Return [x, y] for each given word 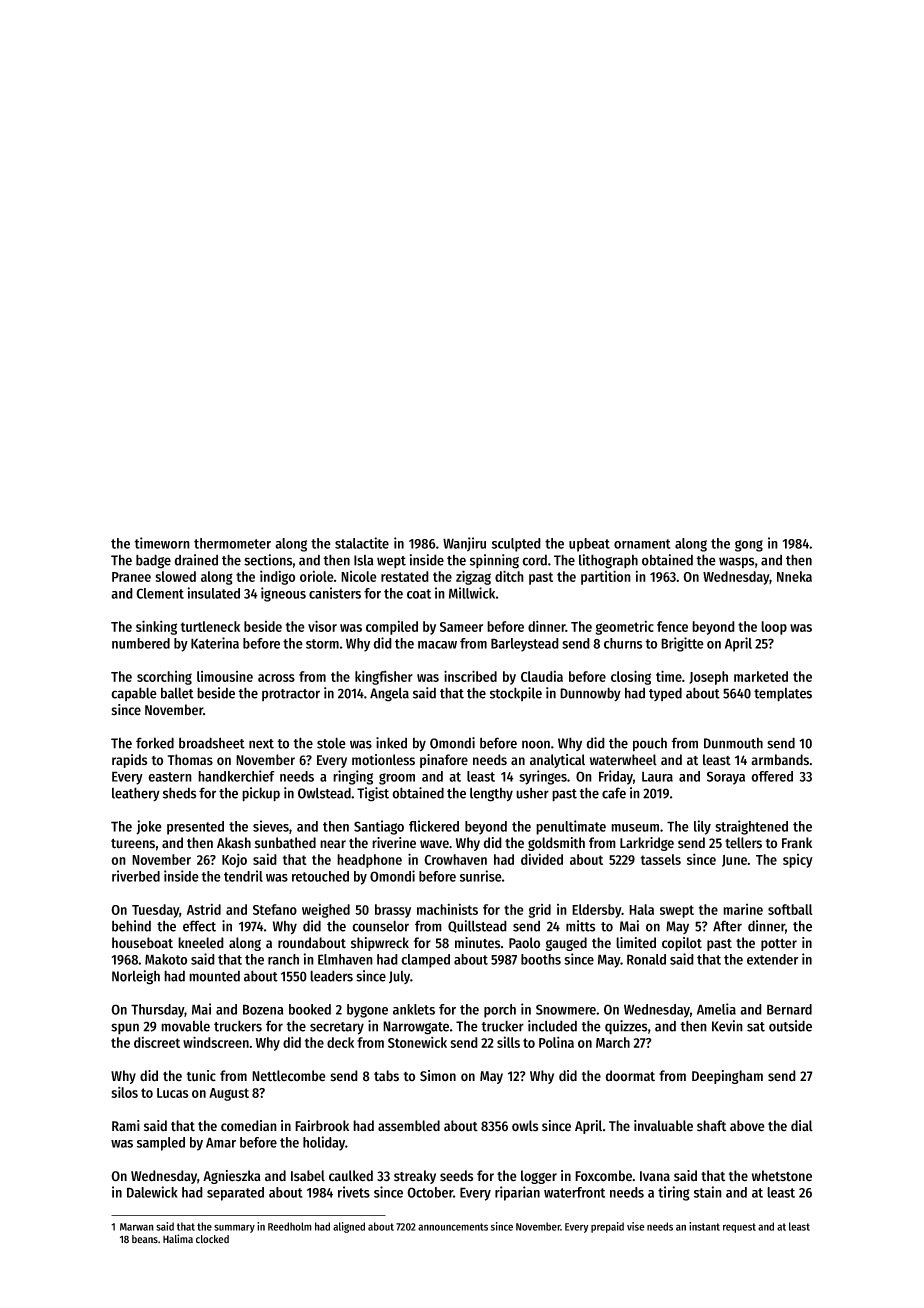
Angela [389, 694]
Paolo [524, 943]
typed [665, 694]
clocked [212, 1239]
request [739, 1228]
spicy [798, 861]
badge [153, 561]
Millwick [472, 593]
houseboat [142, 943]
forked [155, 743]
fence [672, 626]
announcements [453, 1227]
